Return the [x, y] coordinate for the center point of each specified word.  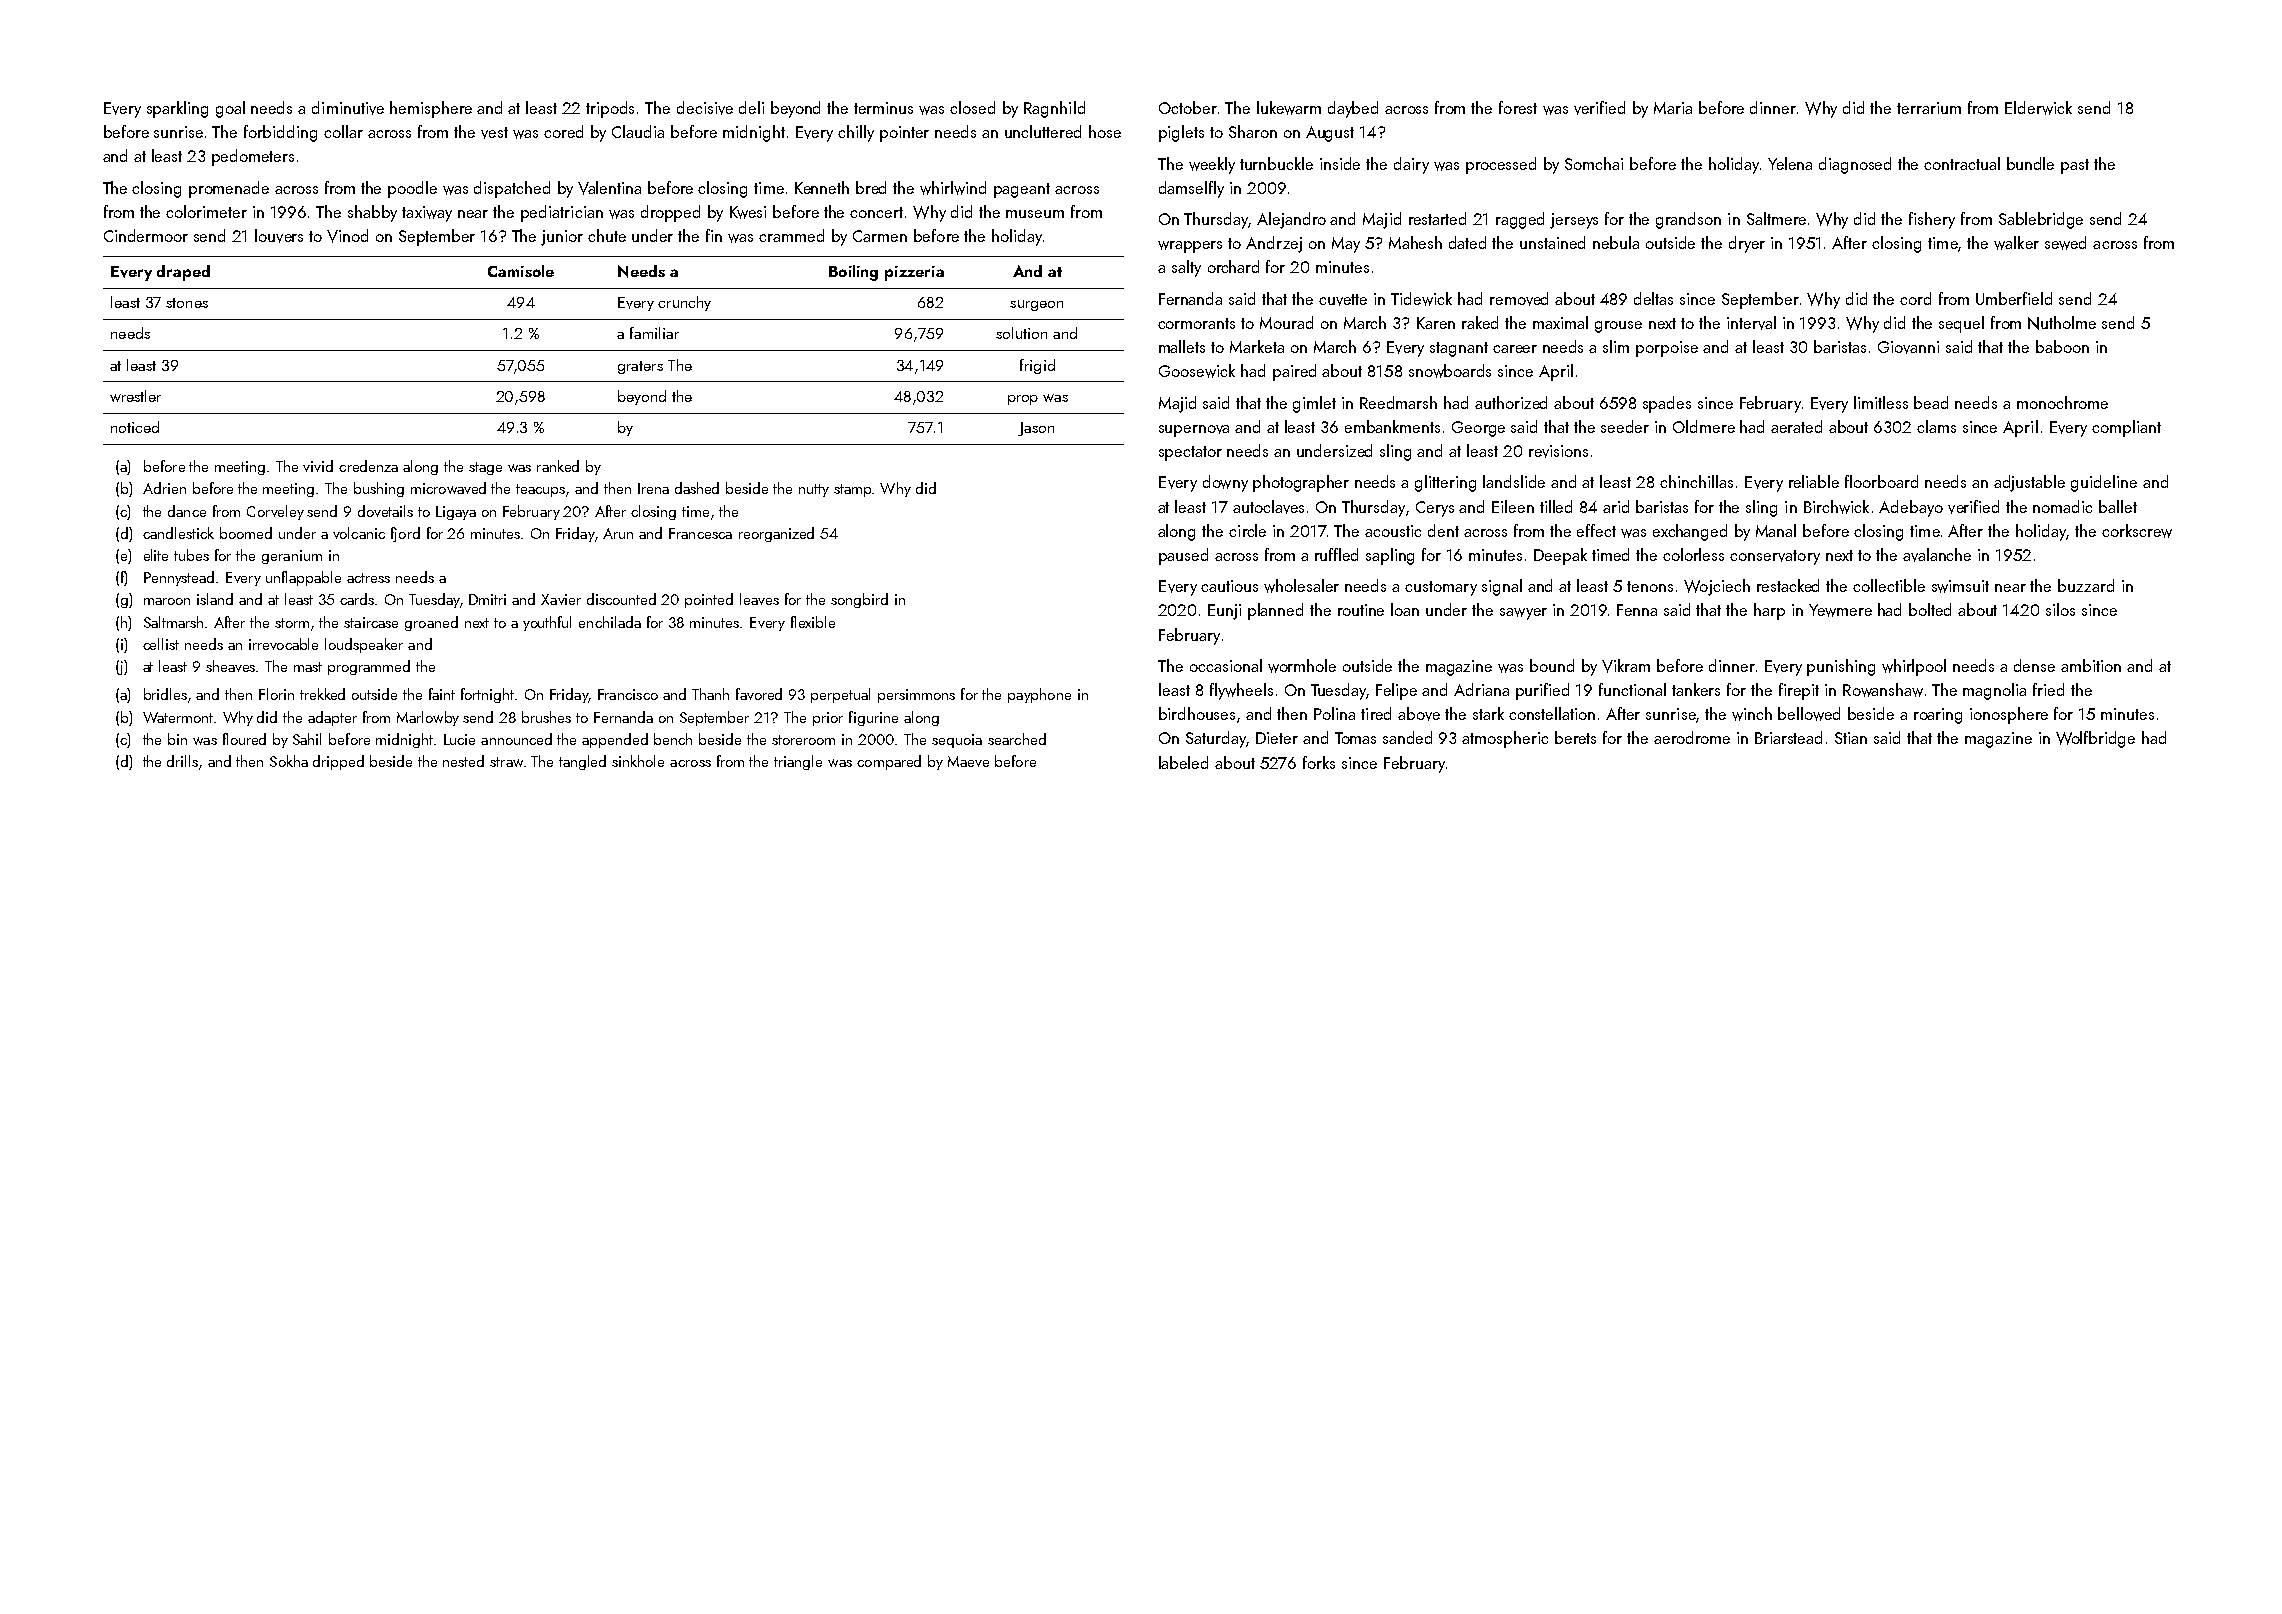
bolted [1930, 609]
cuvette [1343, 300]
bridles [165, 694]
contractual [1962, 163]
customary [1441, 588]
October [1188, 107]
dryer [1747, 244]
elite [156, 555]
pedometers [253, 157]
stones [187, 303]
